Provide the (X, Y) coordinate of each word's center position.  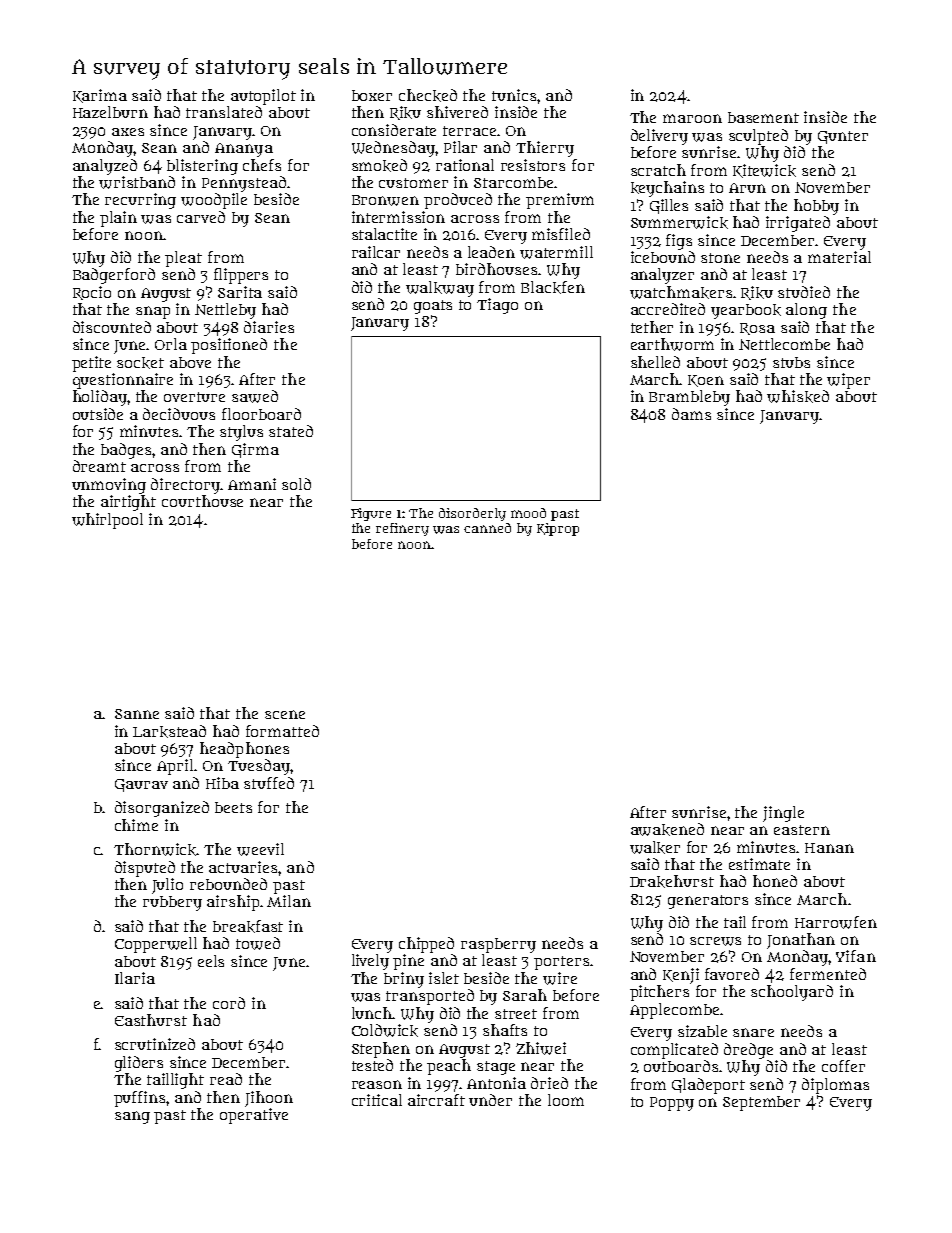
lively (370, 962)
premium (560, 201)
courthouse (202, 501)
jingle (783, 814)
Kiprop (558, 529)
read (226, 1079)
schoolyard (792, 993)
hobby (816, 207)
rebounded (228, 884)
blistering (202, 167)
